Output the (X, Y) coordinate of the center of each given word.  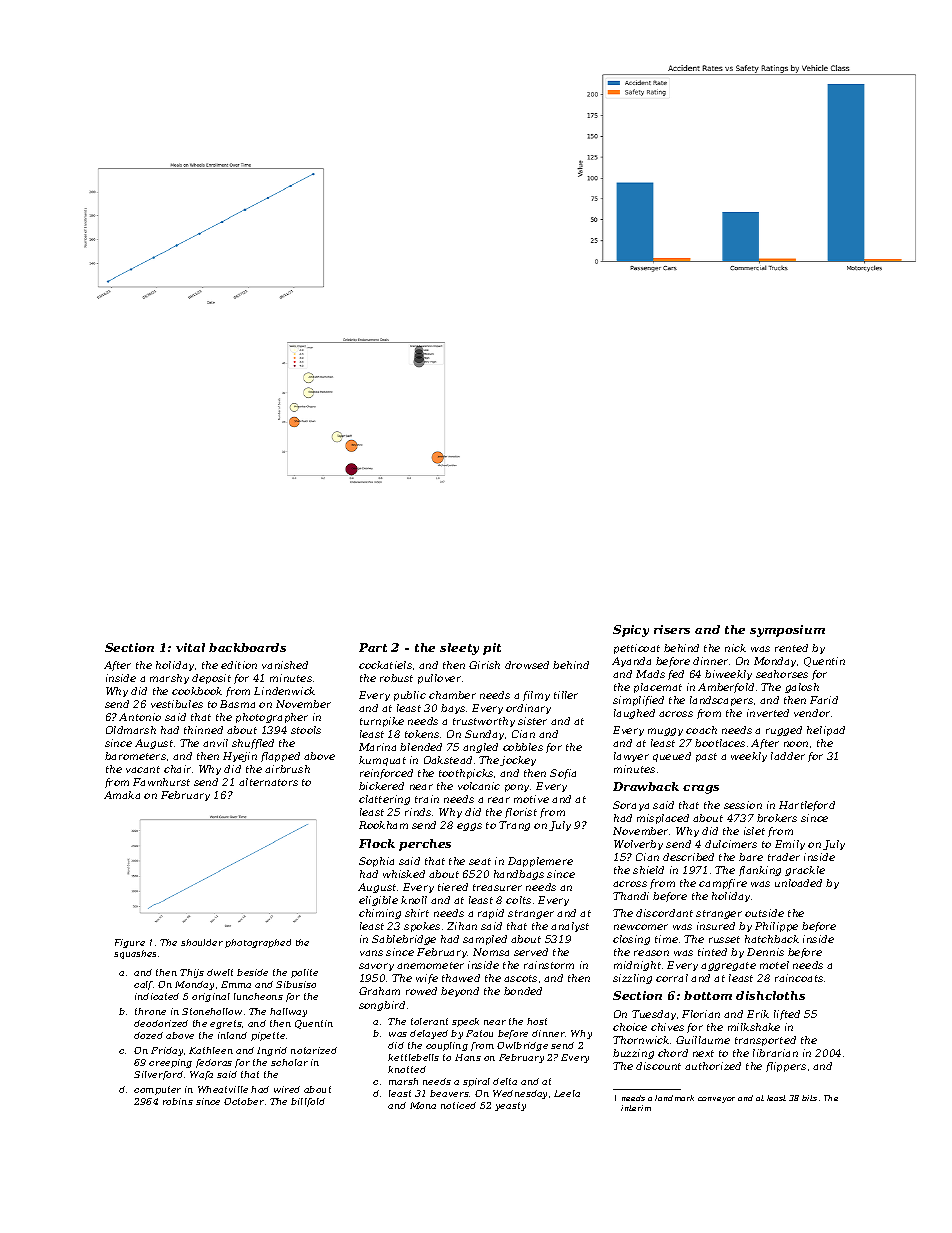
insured (716, 926)
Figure (130, 943)
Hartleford (807, 806)
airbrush (287, 769)
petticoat (637, 649)
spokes (422, 927)
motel (774, 965)
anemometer (430, 965)
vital (190, 647)
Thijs (192, 973)
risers (672, 629)
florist (521, 813)
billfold (308, 1102)
